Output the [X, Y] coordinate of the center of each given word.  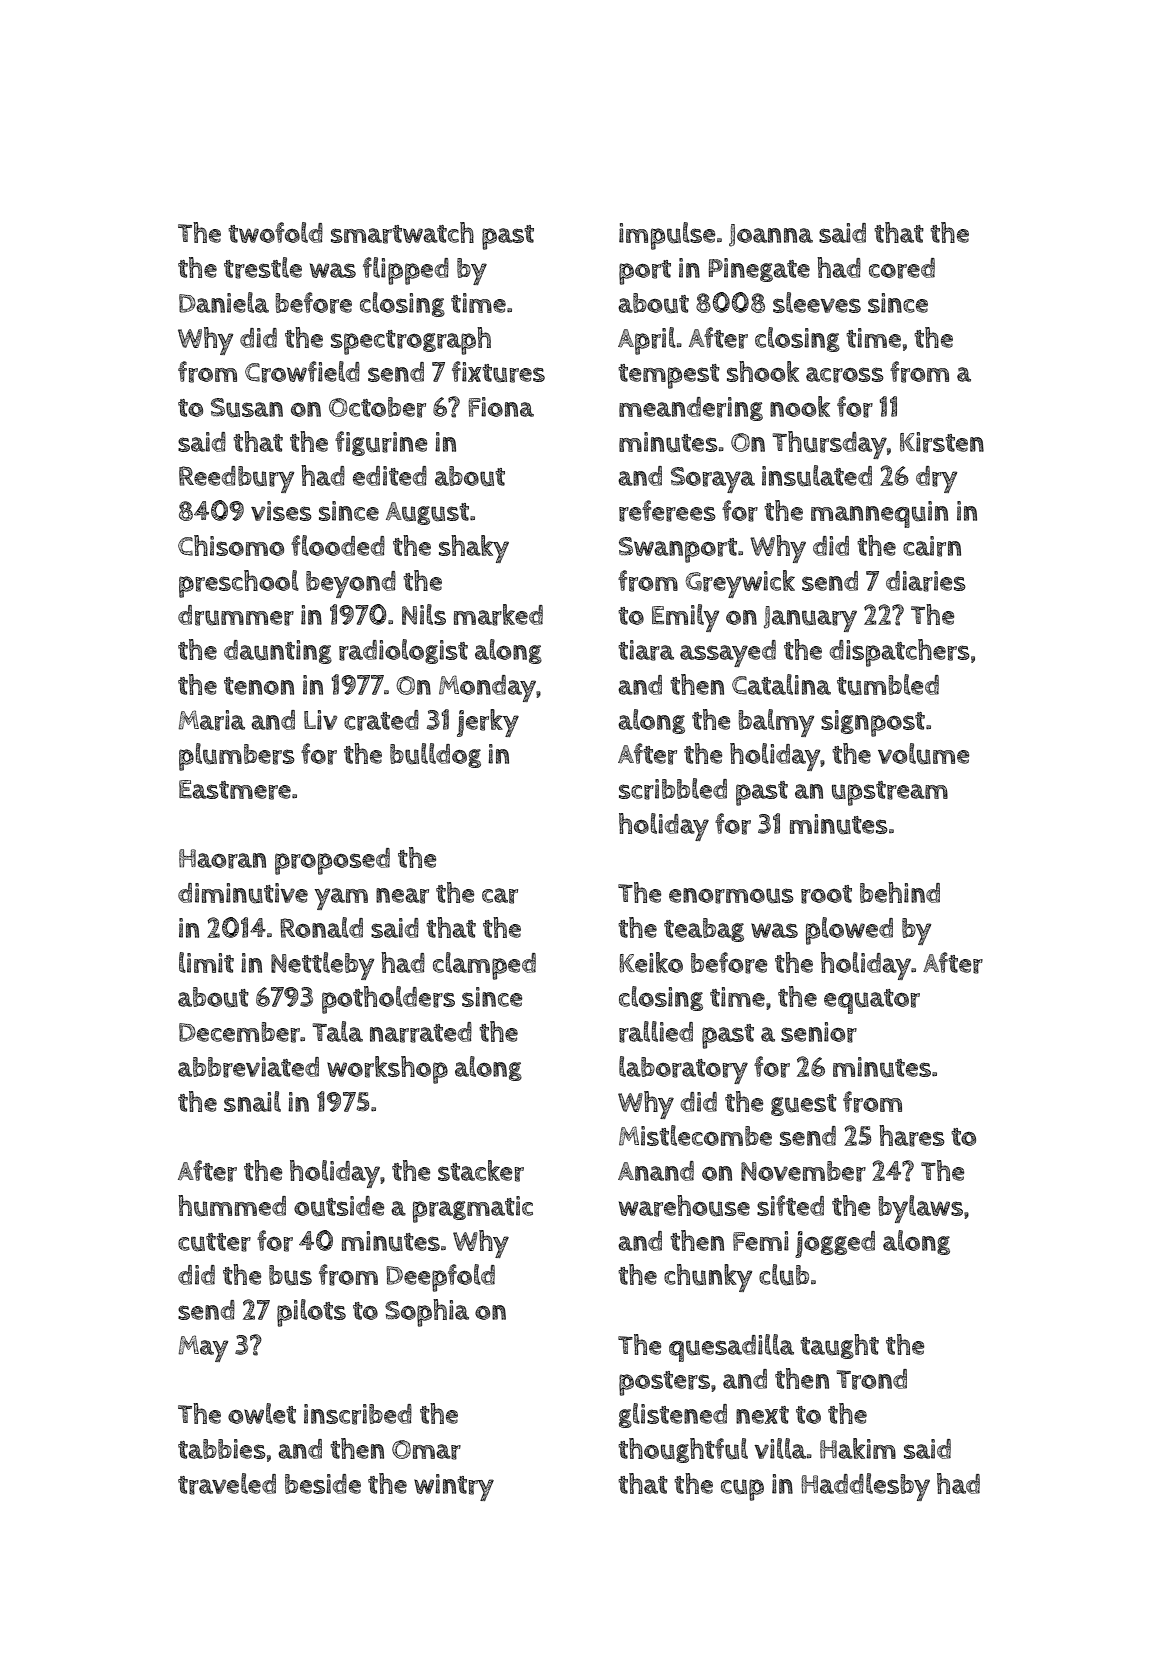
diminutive [243, 893]
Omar [426, 1450]
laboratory [683, 1070]
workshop [387, 1070]
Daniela [224, 302]
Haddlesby [865, 1487]
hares [912, 1136]
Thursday [830, 445]
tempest [669, 376]
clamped [484, 966]
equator [872, 1001]
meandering [691, 409]
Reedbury [236, 479]
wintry [454, 1487]
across [845, 375]
